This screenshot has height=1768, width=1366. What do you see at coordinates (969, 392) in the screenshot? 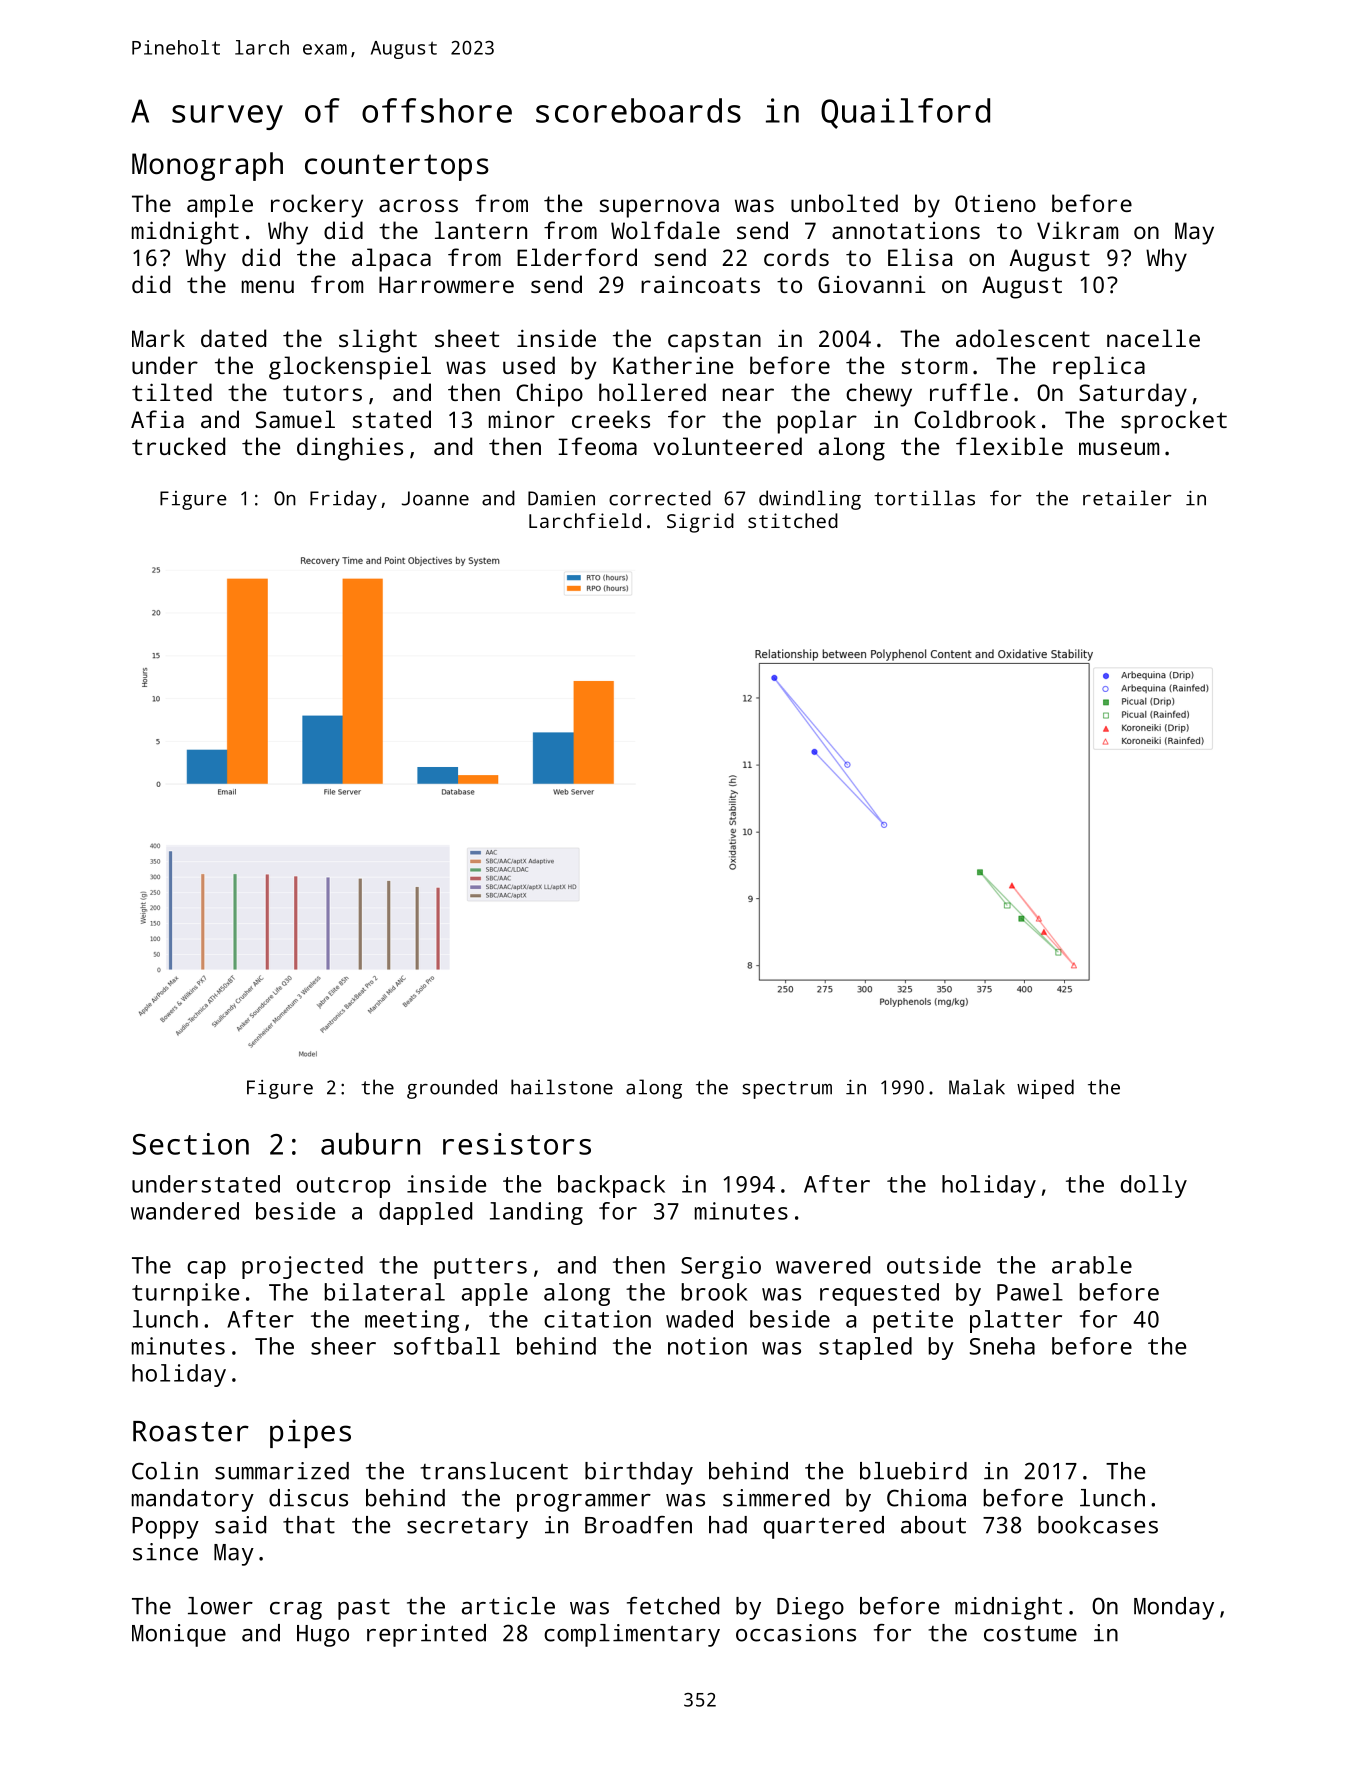
I see `ruffle` at bounding box center [969, 392].
